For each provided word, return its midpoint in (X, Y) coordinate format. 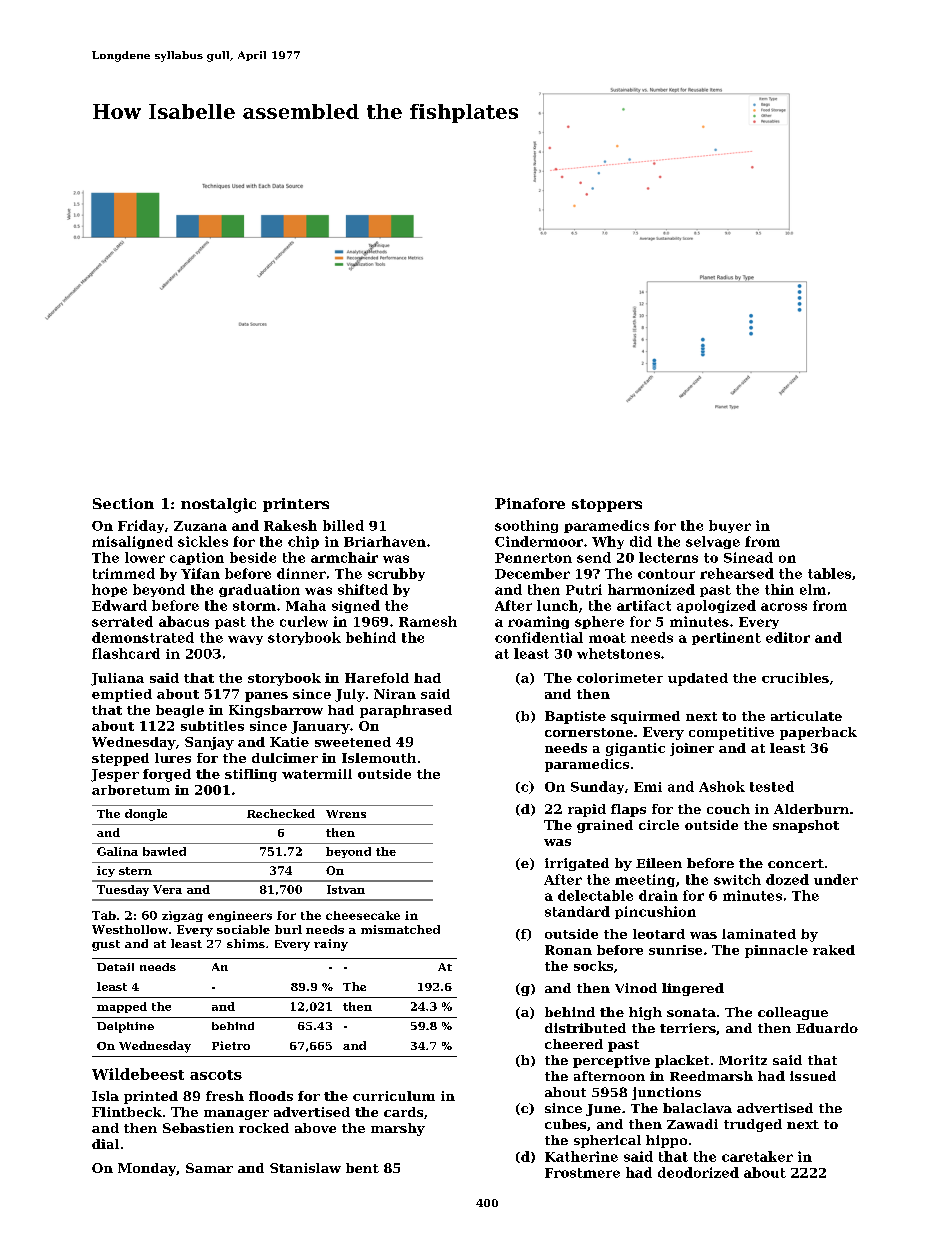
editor (788, 637)
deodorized (698, 1172)
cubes (565, 1124)
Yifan (200, 573)
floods (271, 1096)
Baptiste (575, 717)
